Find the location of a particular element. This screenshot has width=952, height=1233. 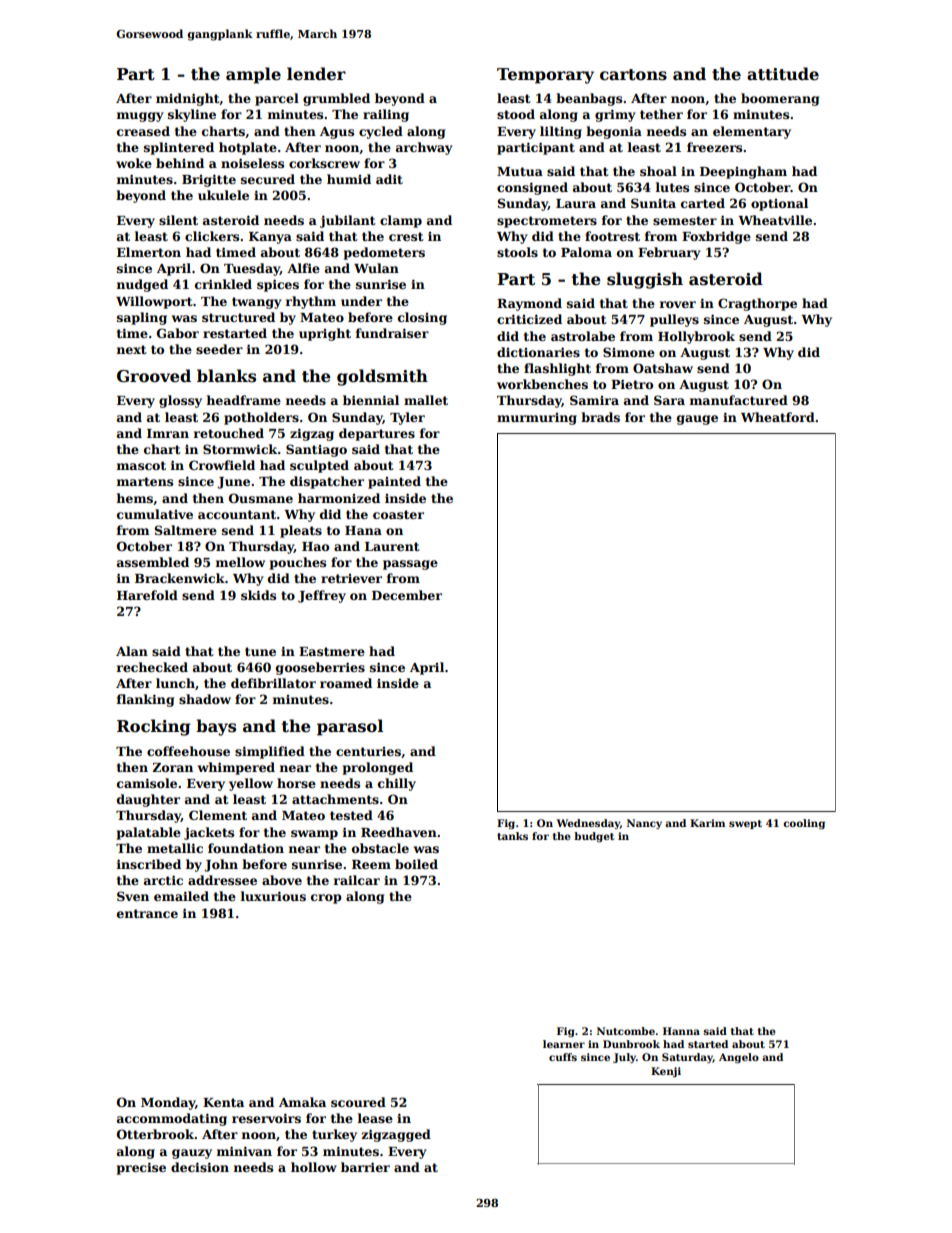

optional is located at coordinates (779, 204).
